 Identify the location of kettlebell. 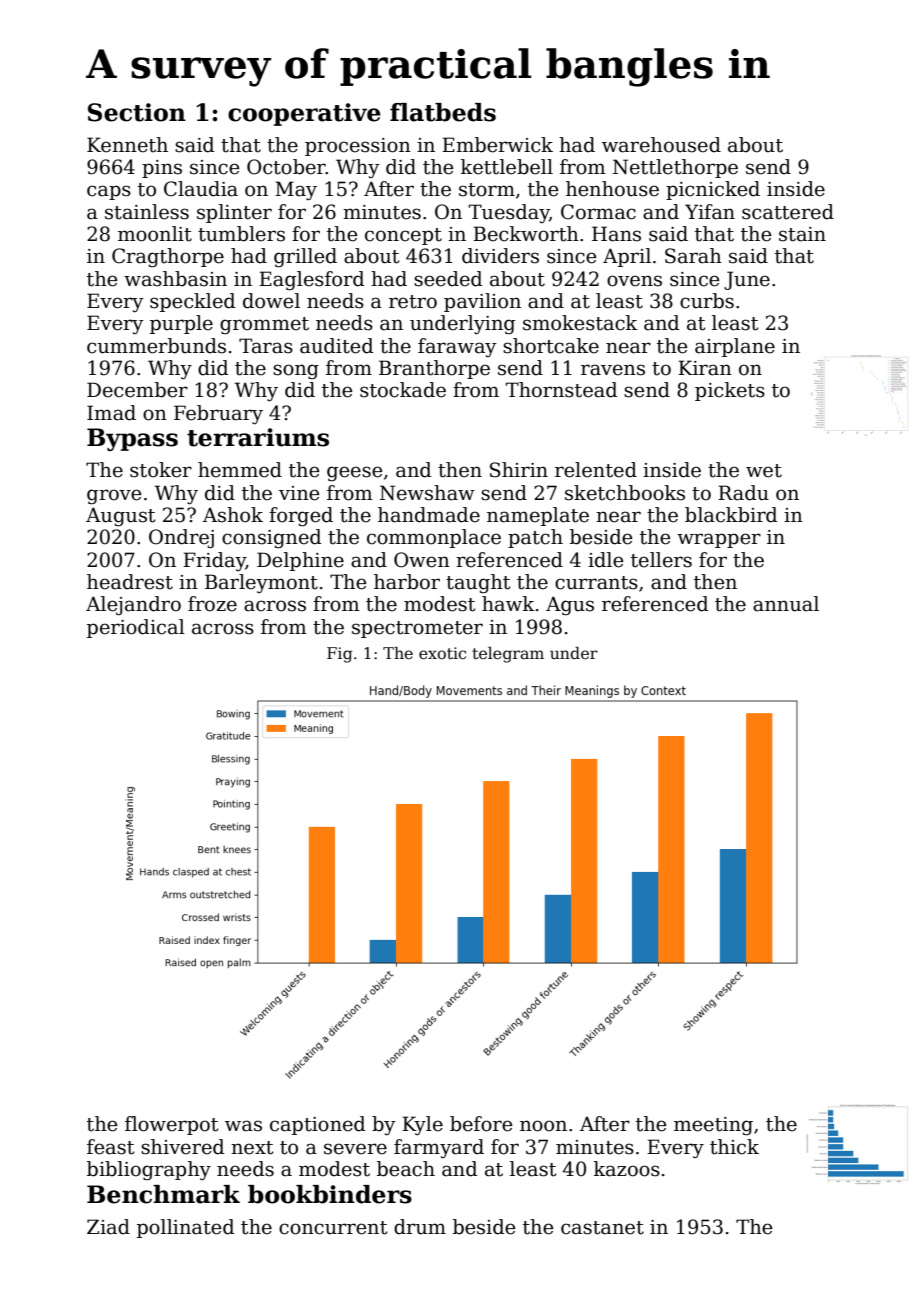
(507, 167).
